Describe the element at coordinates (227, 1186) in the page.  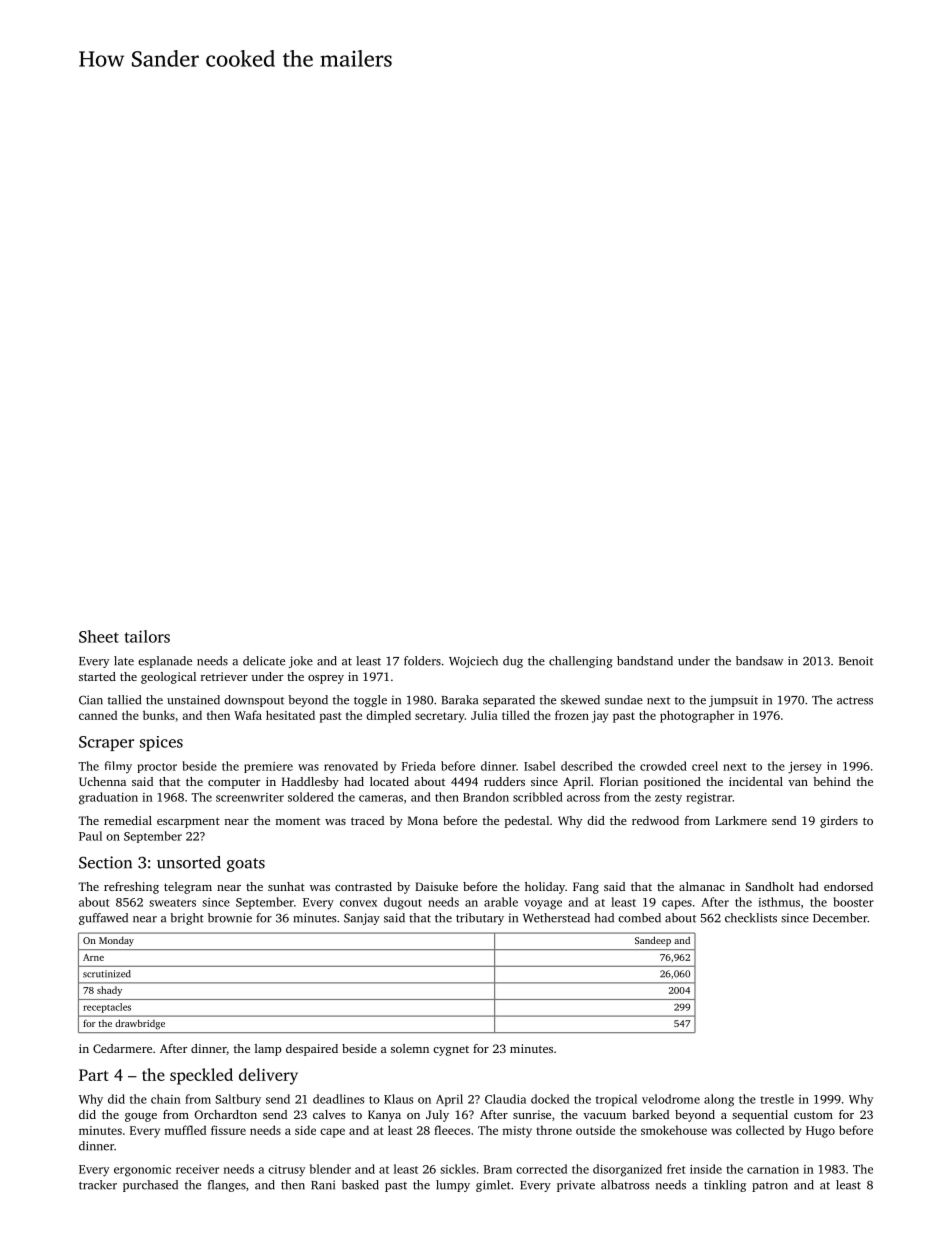
I see `flanges` at that location.
